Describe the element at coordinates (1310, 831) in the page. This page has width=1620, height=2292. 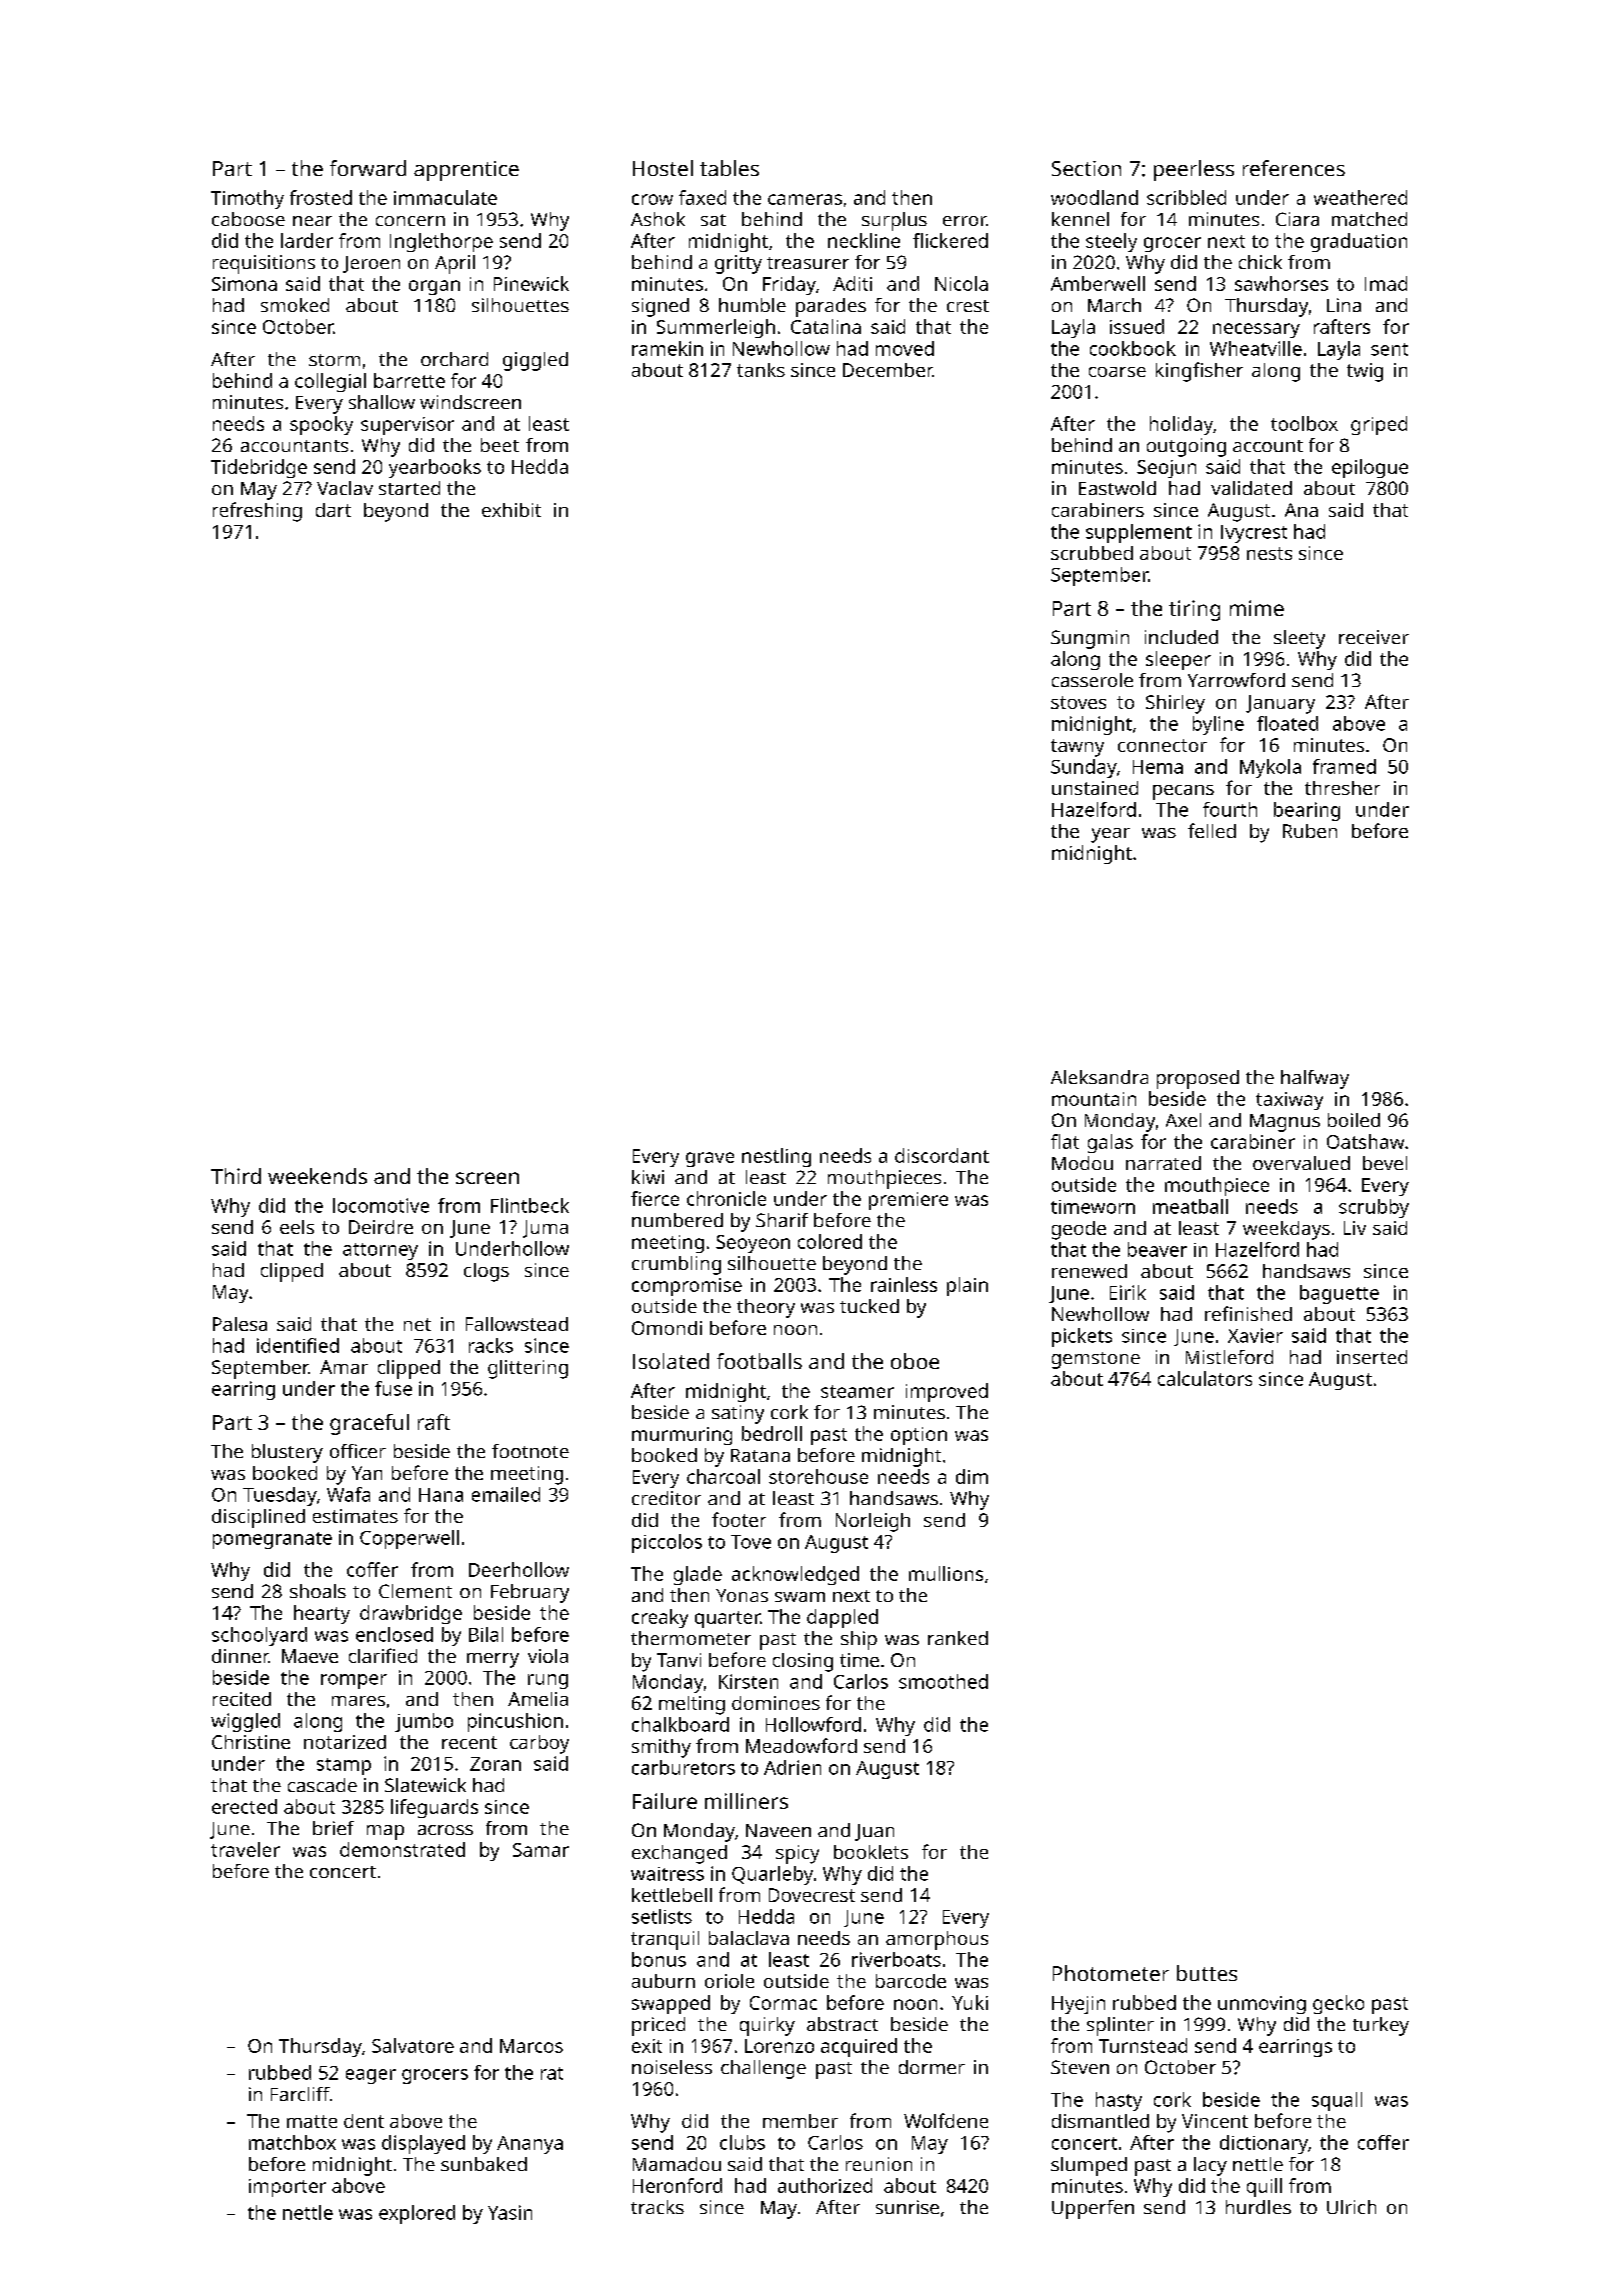
I see `Ruben` at that location.
